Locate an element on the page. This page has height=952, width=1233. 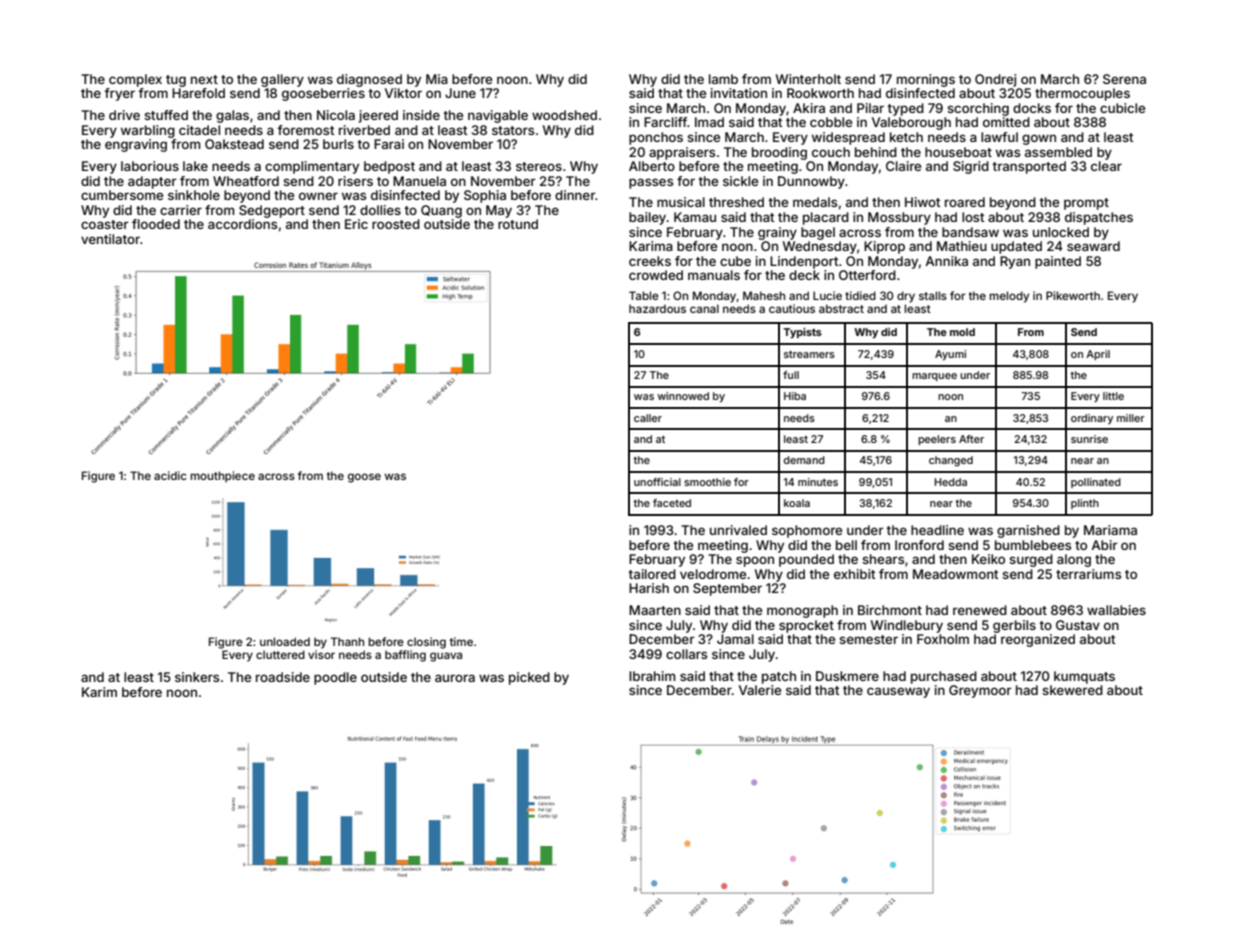
lamb is located at coordinates (723, 79).
